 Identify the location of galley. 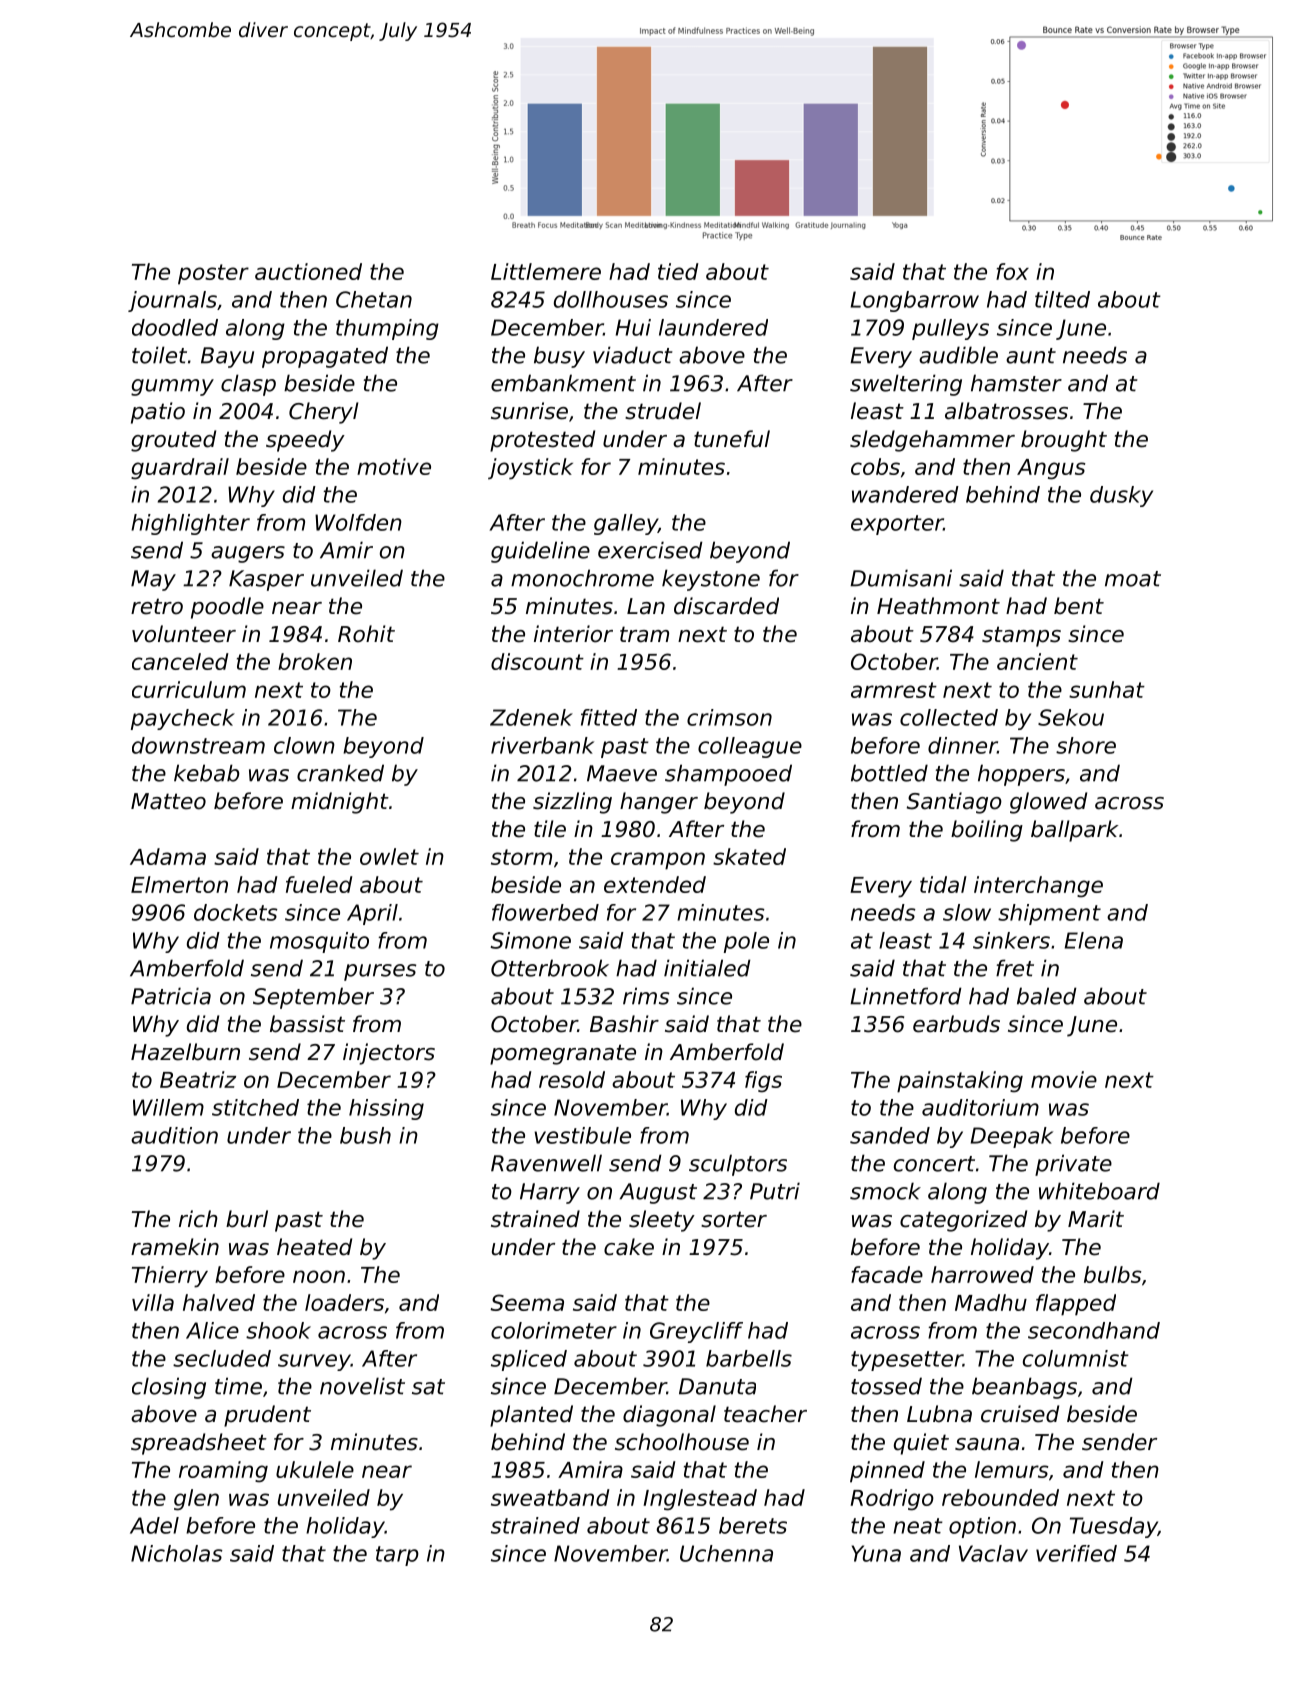
(626, 524).
